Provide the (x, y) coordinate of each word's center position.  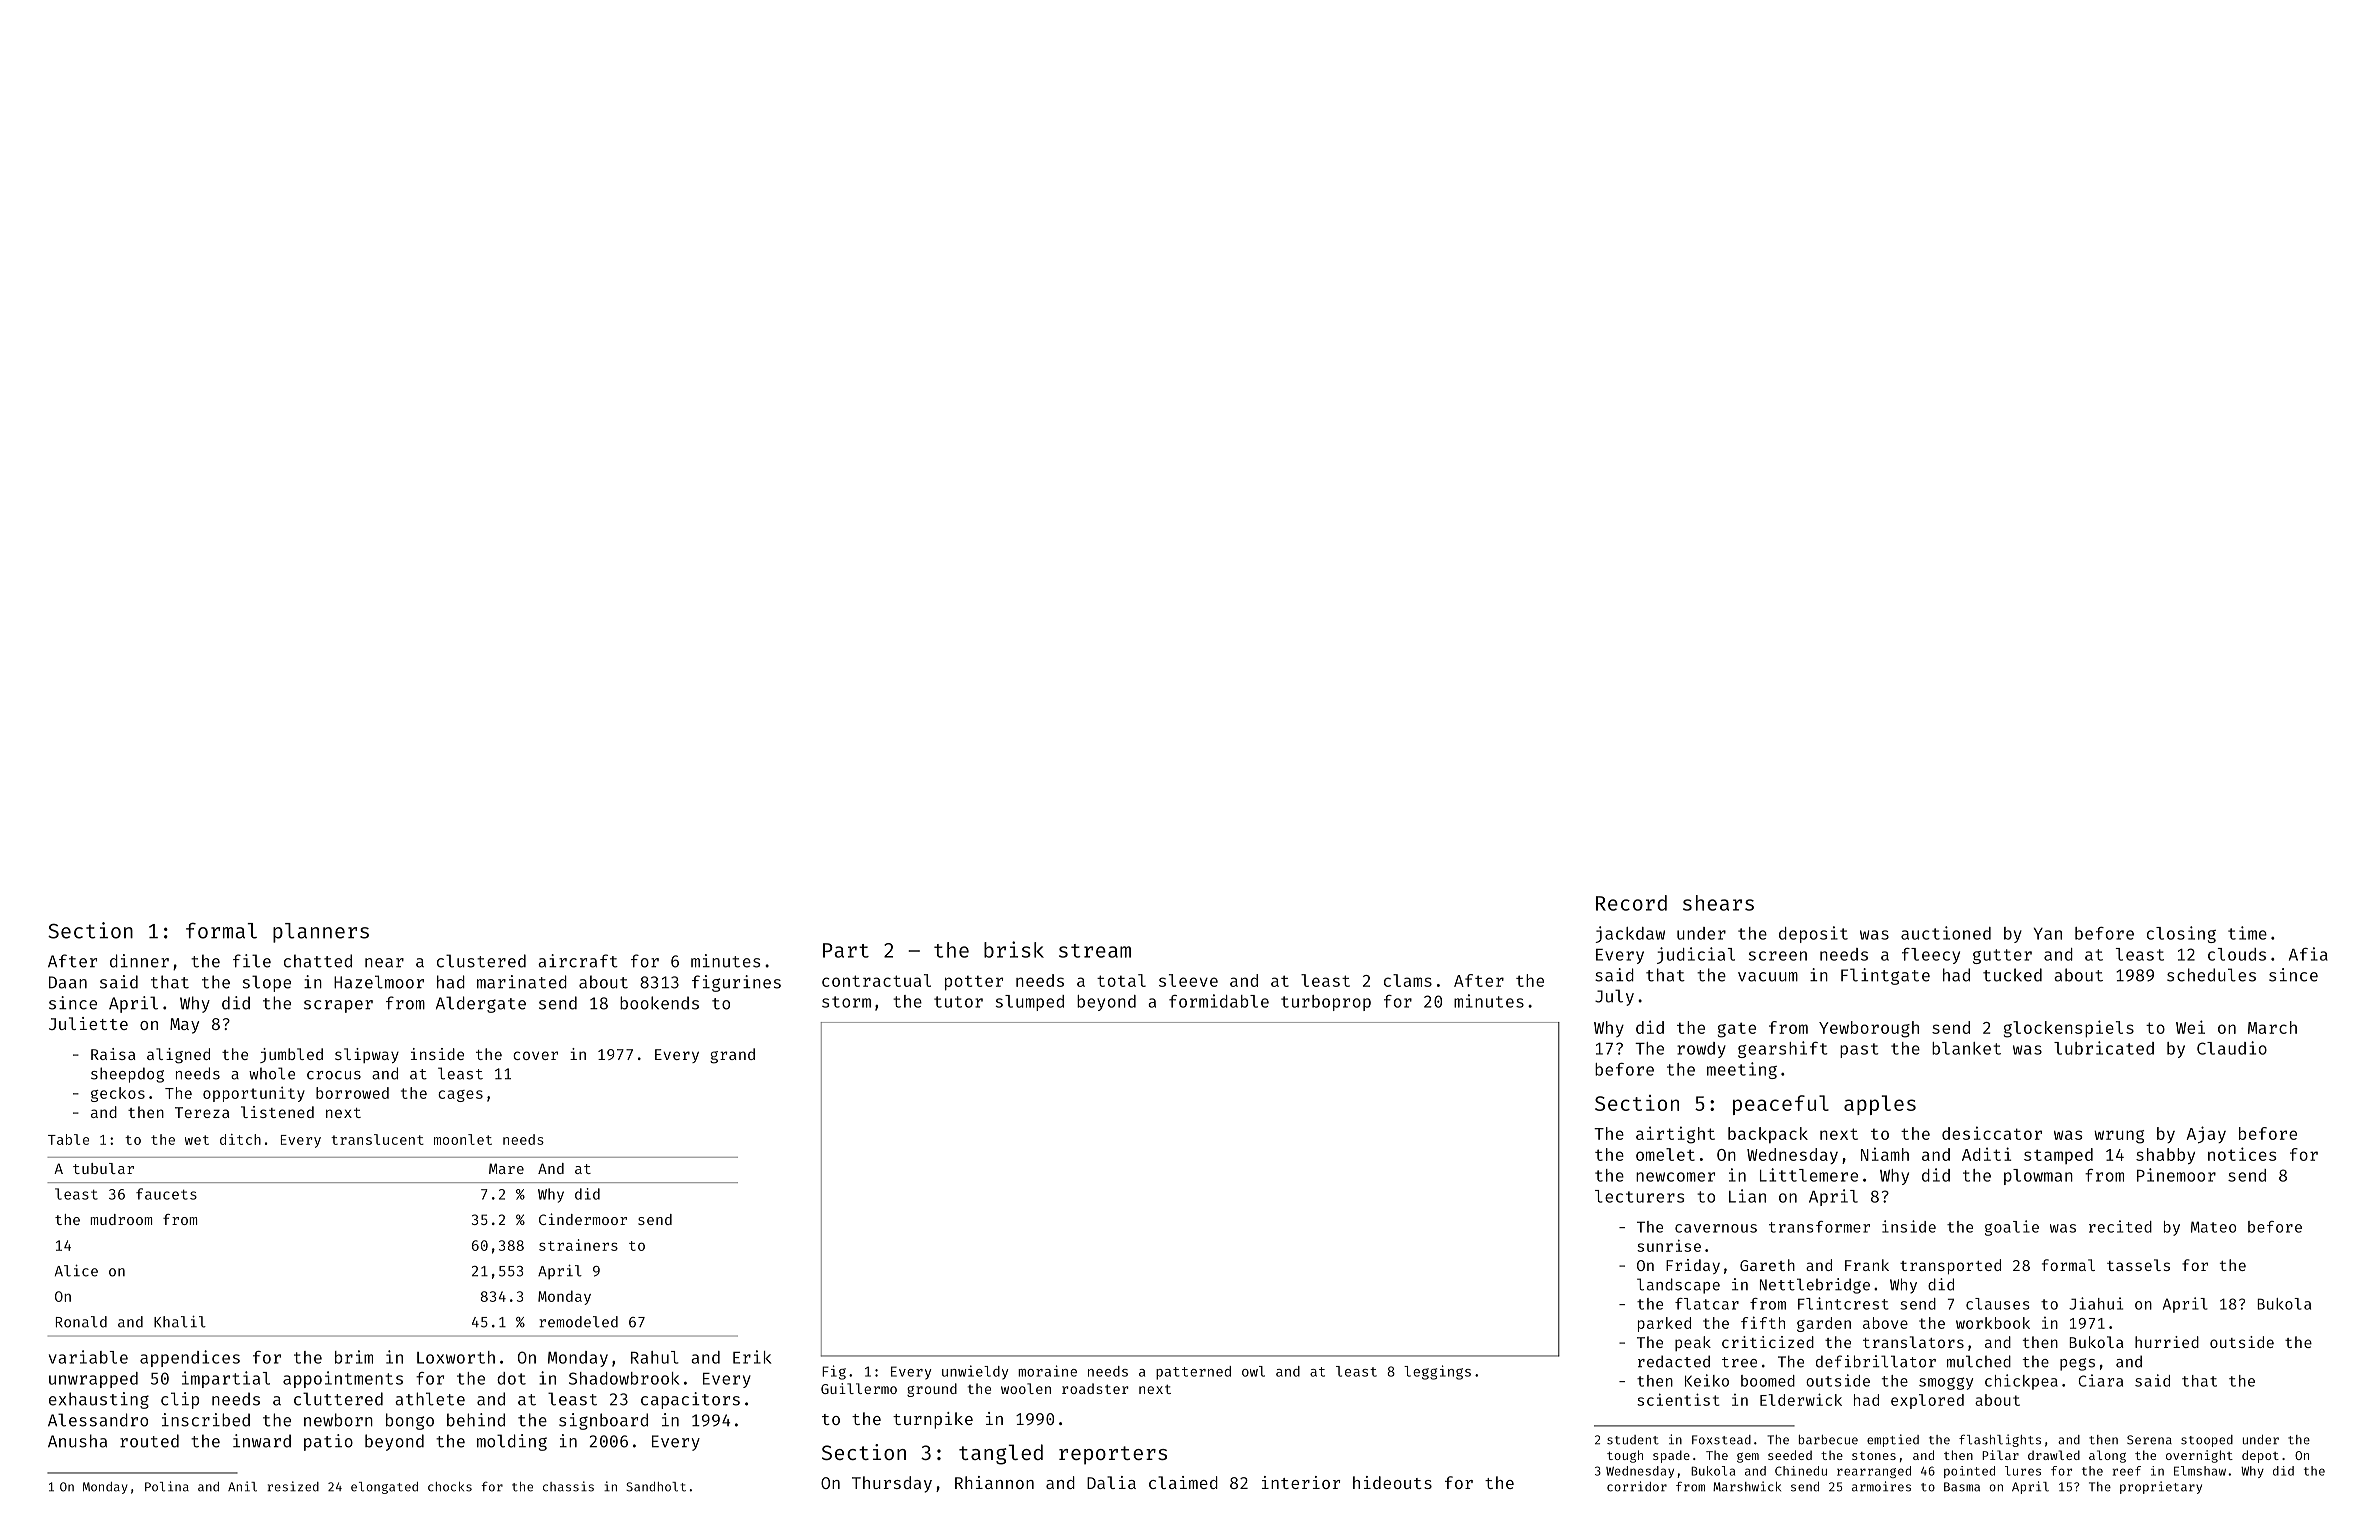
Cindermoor (583, 1219)
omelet (1665, 1154)
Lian (1747, 1196)
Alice (76, 1271)
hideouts (1392, 1482)
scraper (338, 1006)
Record (1631, 903)
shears (1718, 903)
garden (1824, 1324)
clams (1408, 980)
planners (321, 933)
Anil (242, 1486)
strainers (578, 1245)
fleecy (1931, 956)
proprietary (2161, 1487)
